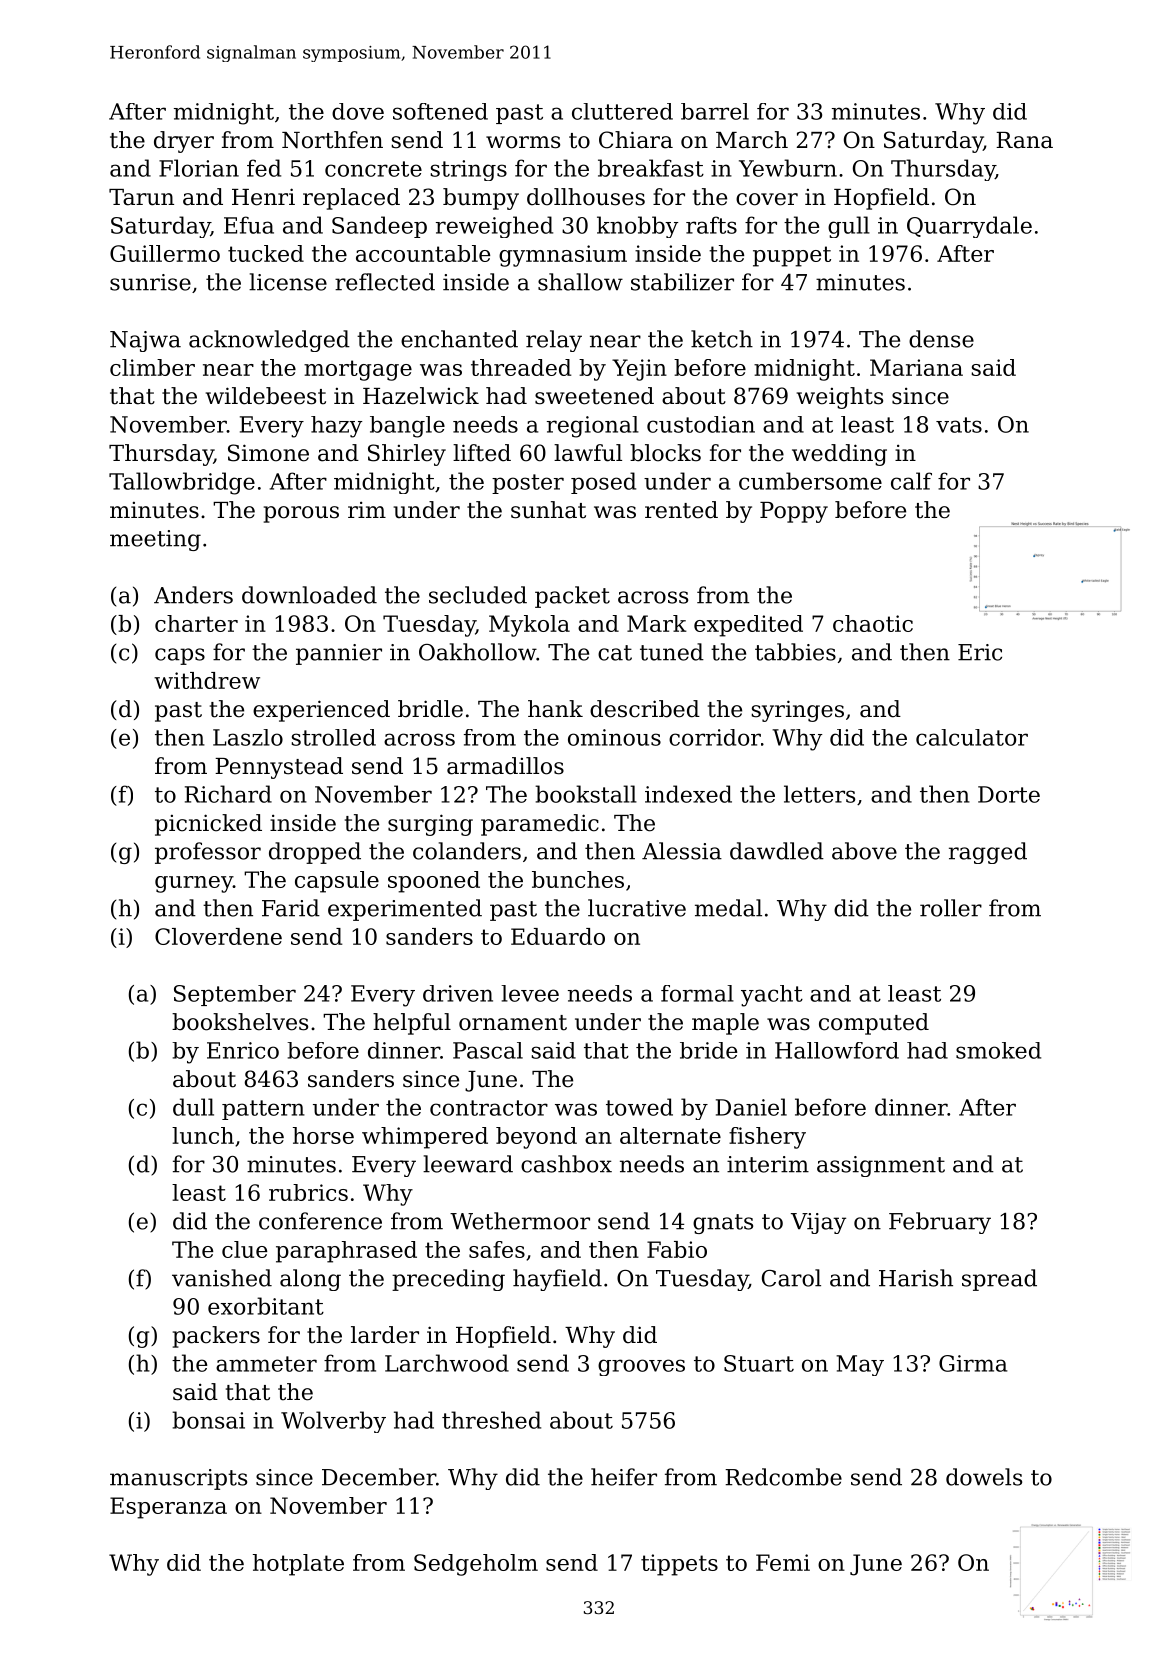  What do you see at coordinates (196, 623) in the image?
I see `charter` at bounding box center [196, 623].
